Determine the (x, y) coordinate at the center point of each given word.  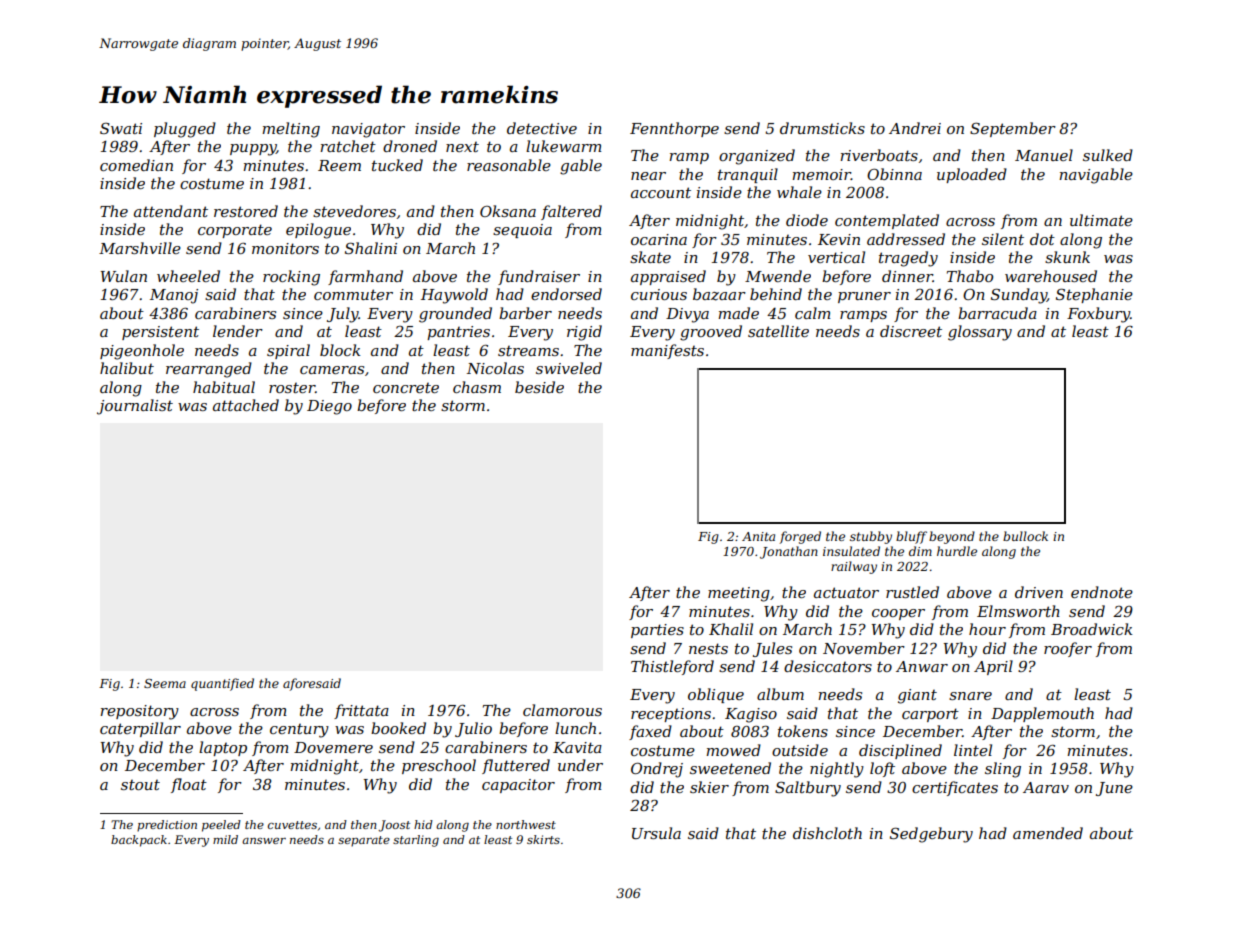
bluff (911, 537)
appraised (668, 277)
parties (657, 631)
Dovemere (333, 747)
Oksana (508, 211)
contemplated (887, 221)
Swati (121, 128)
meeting (739, 594)
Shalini (371, 248)
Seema (165, 683)
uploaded (972, 175)
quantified (222, 684)
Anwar (922, 666)
